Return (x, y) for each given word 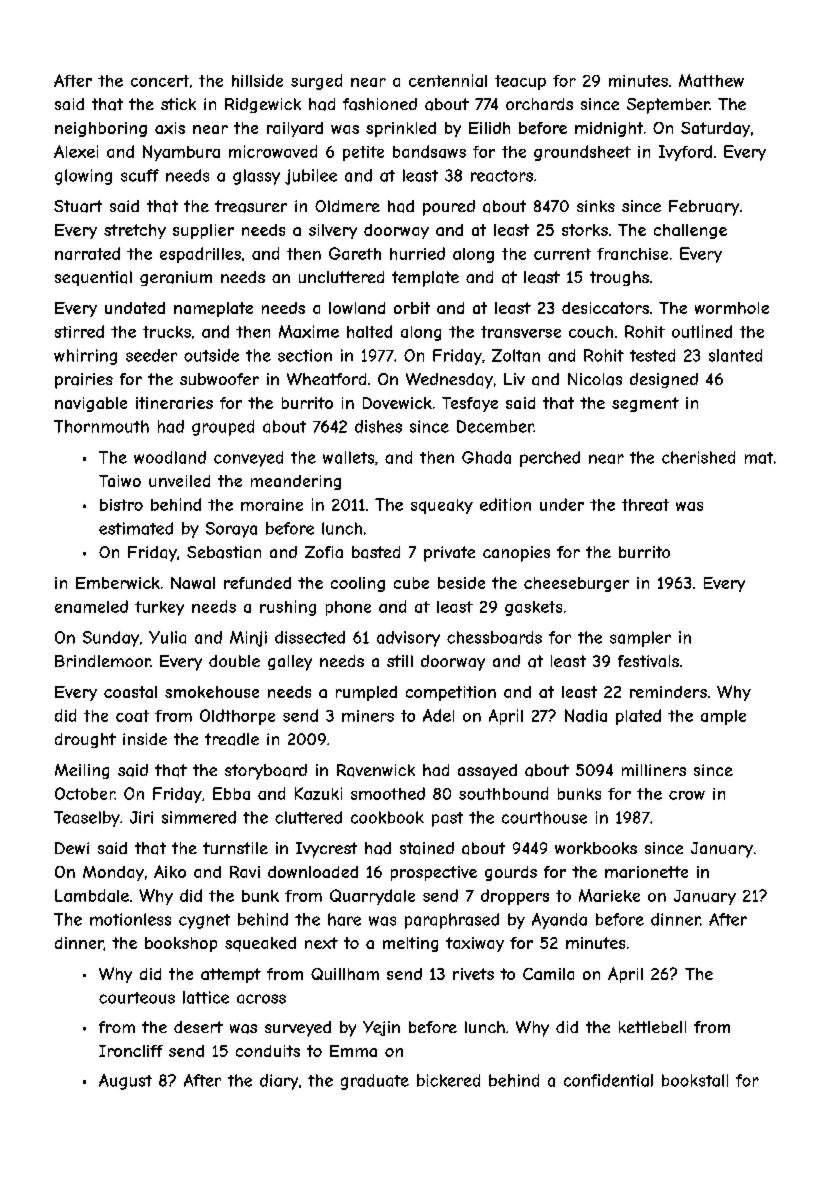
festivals (648, 661)
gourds (511, 873)
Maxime (309, 331)
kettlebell (652, 1027)
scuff (140, 175)
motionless (130, 919)
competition (451, 693)
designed (664, 380)
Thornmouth (101, 426)
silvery (333, 231)
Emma (353, 1051)
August (125, 1082)
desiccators (605, 308)
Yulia (167, 637)
